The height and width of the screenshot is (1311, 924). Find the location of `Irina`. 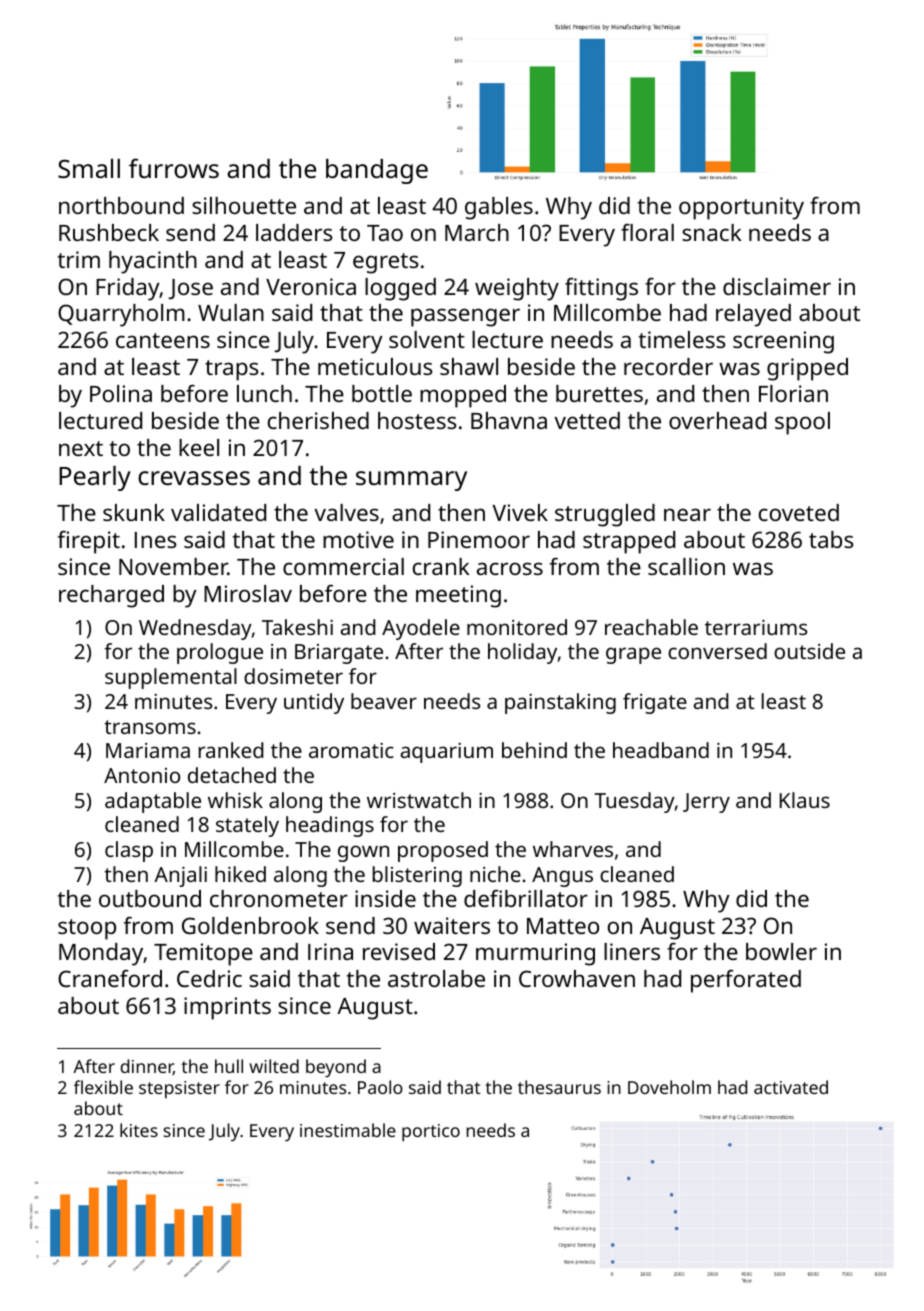

Irina is located at coordinates (330, 951).
